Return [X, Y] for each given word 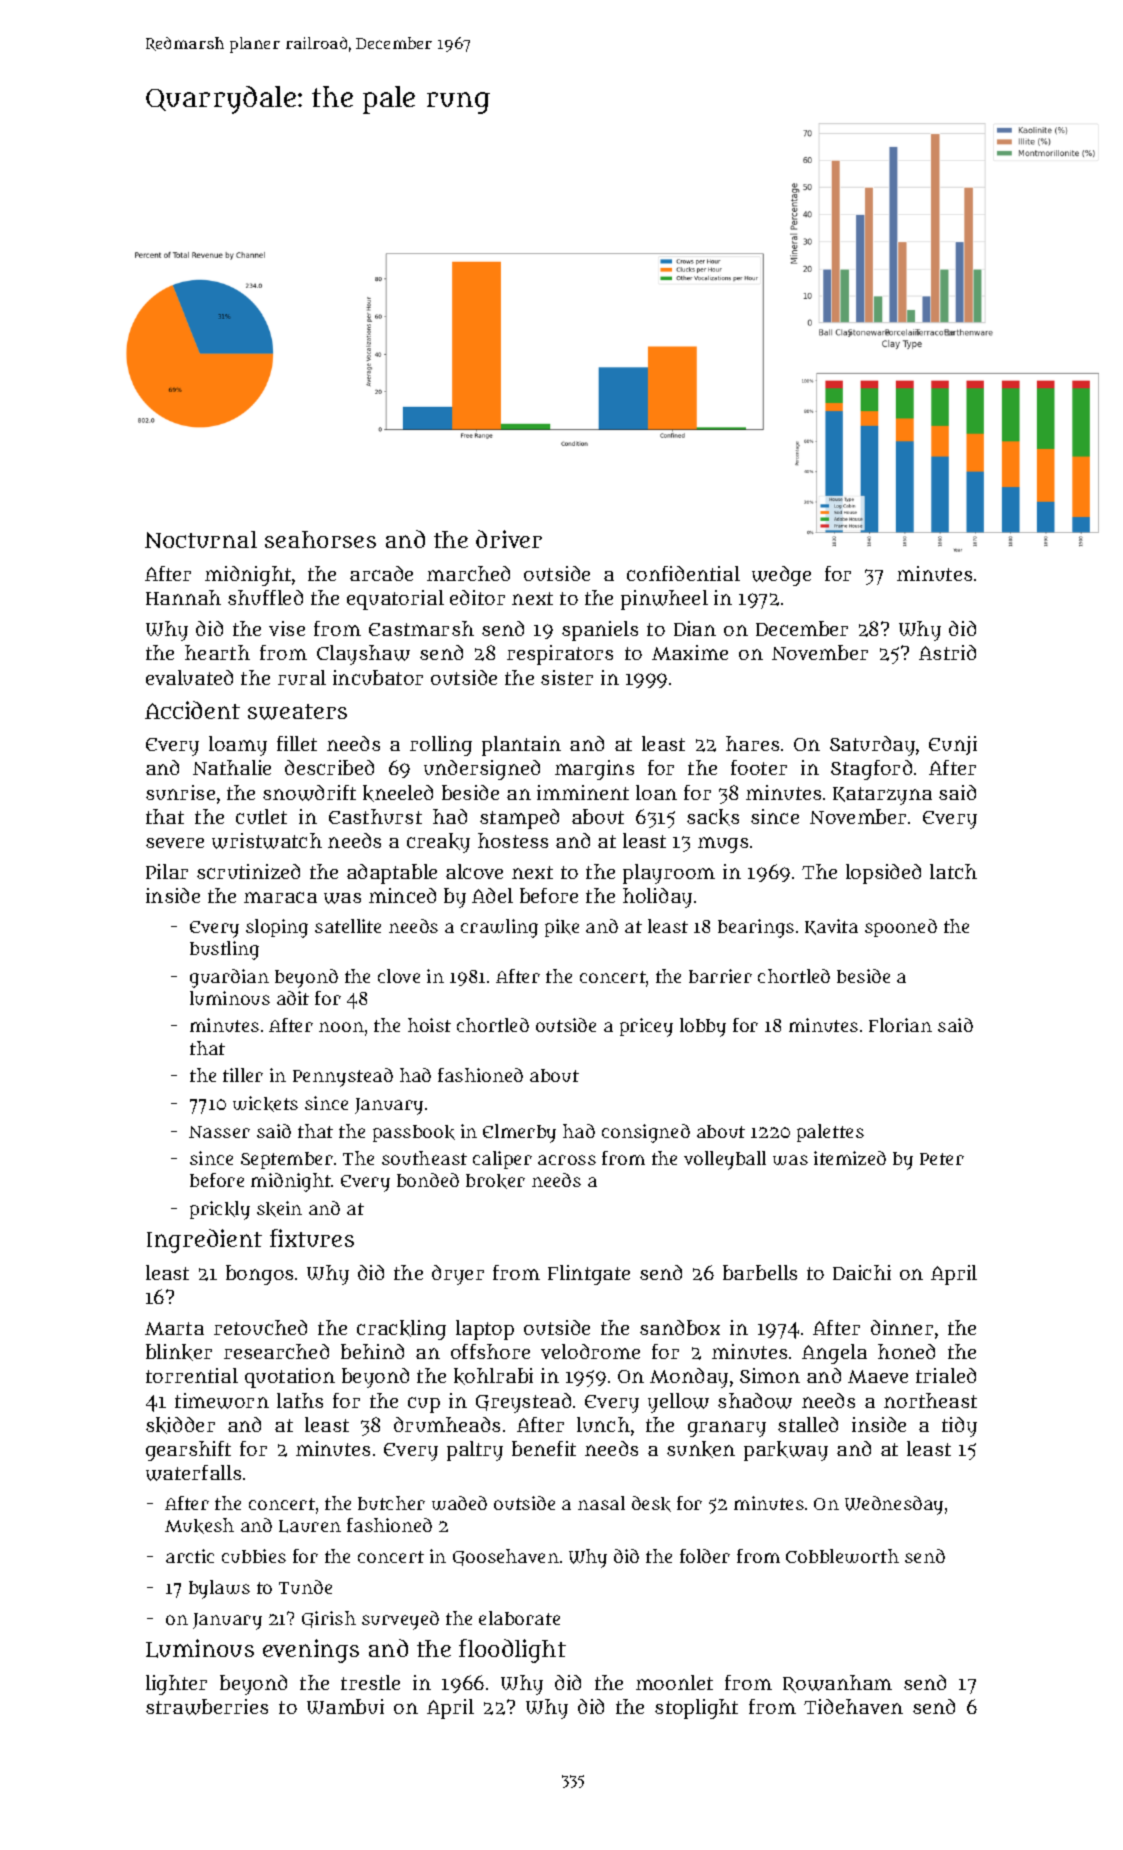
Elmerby [519, 1133]
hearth [217, 652]
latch [953, 871]
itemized [850, 1158]
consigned [646, 1133]
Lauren [310, 1526]
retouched [260, 1327]
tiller [243, 1075]
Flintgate [589, 1275]
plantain [521, 746]
